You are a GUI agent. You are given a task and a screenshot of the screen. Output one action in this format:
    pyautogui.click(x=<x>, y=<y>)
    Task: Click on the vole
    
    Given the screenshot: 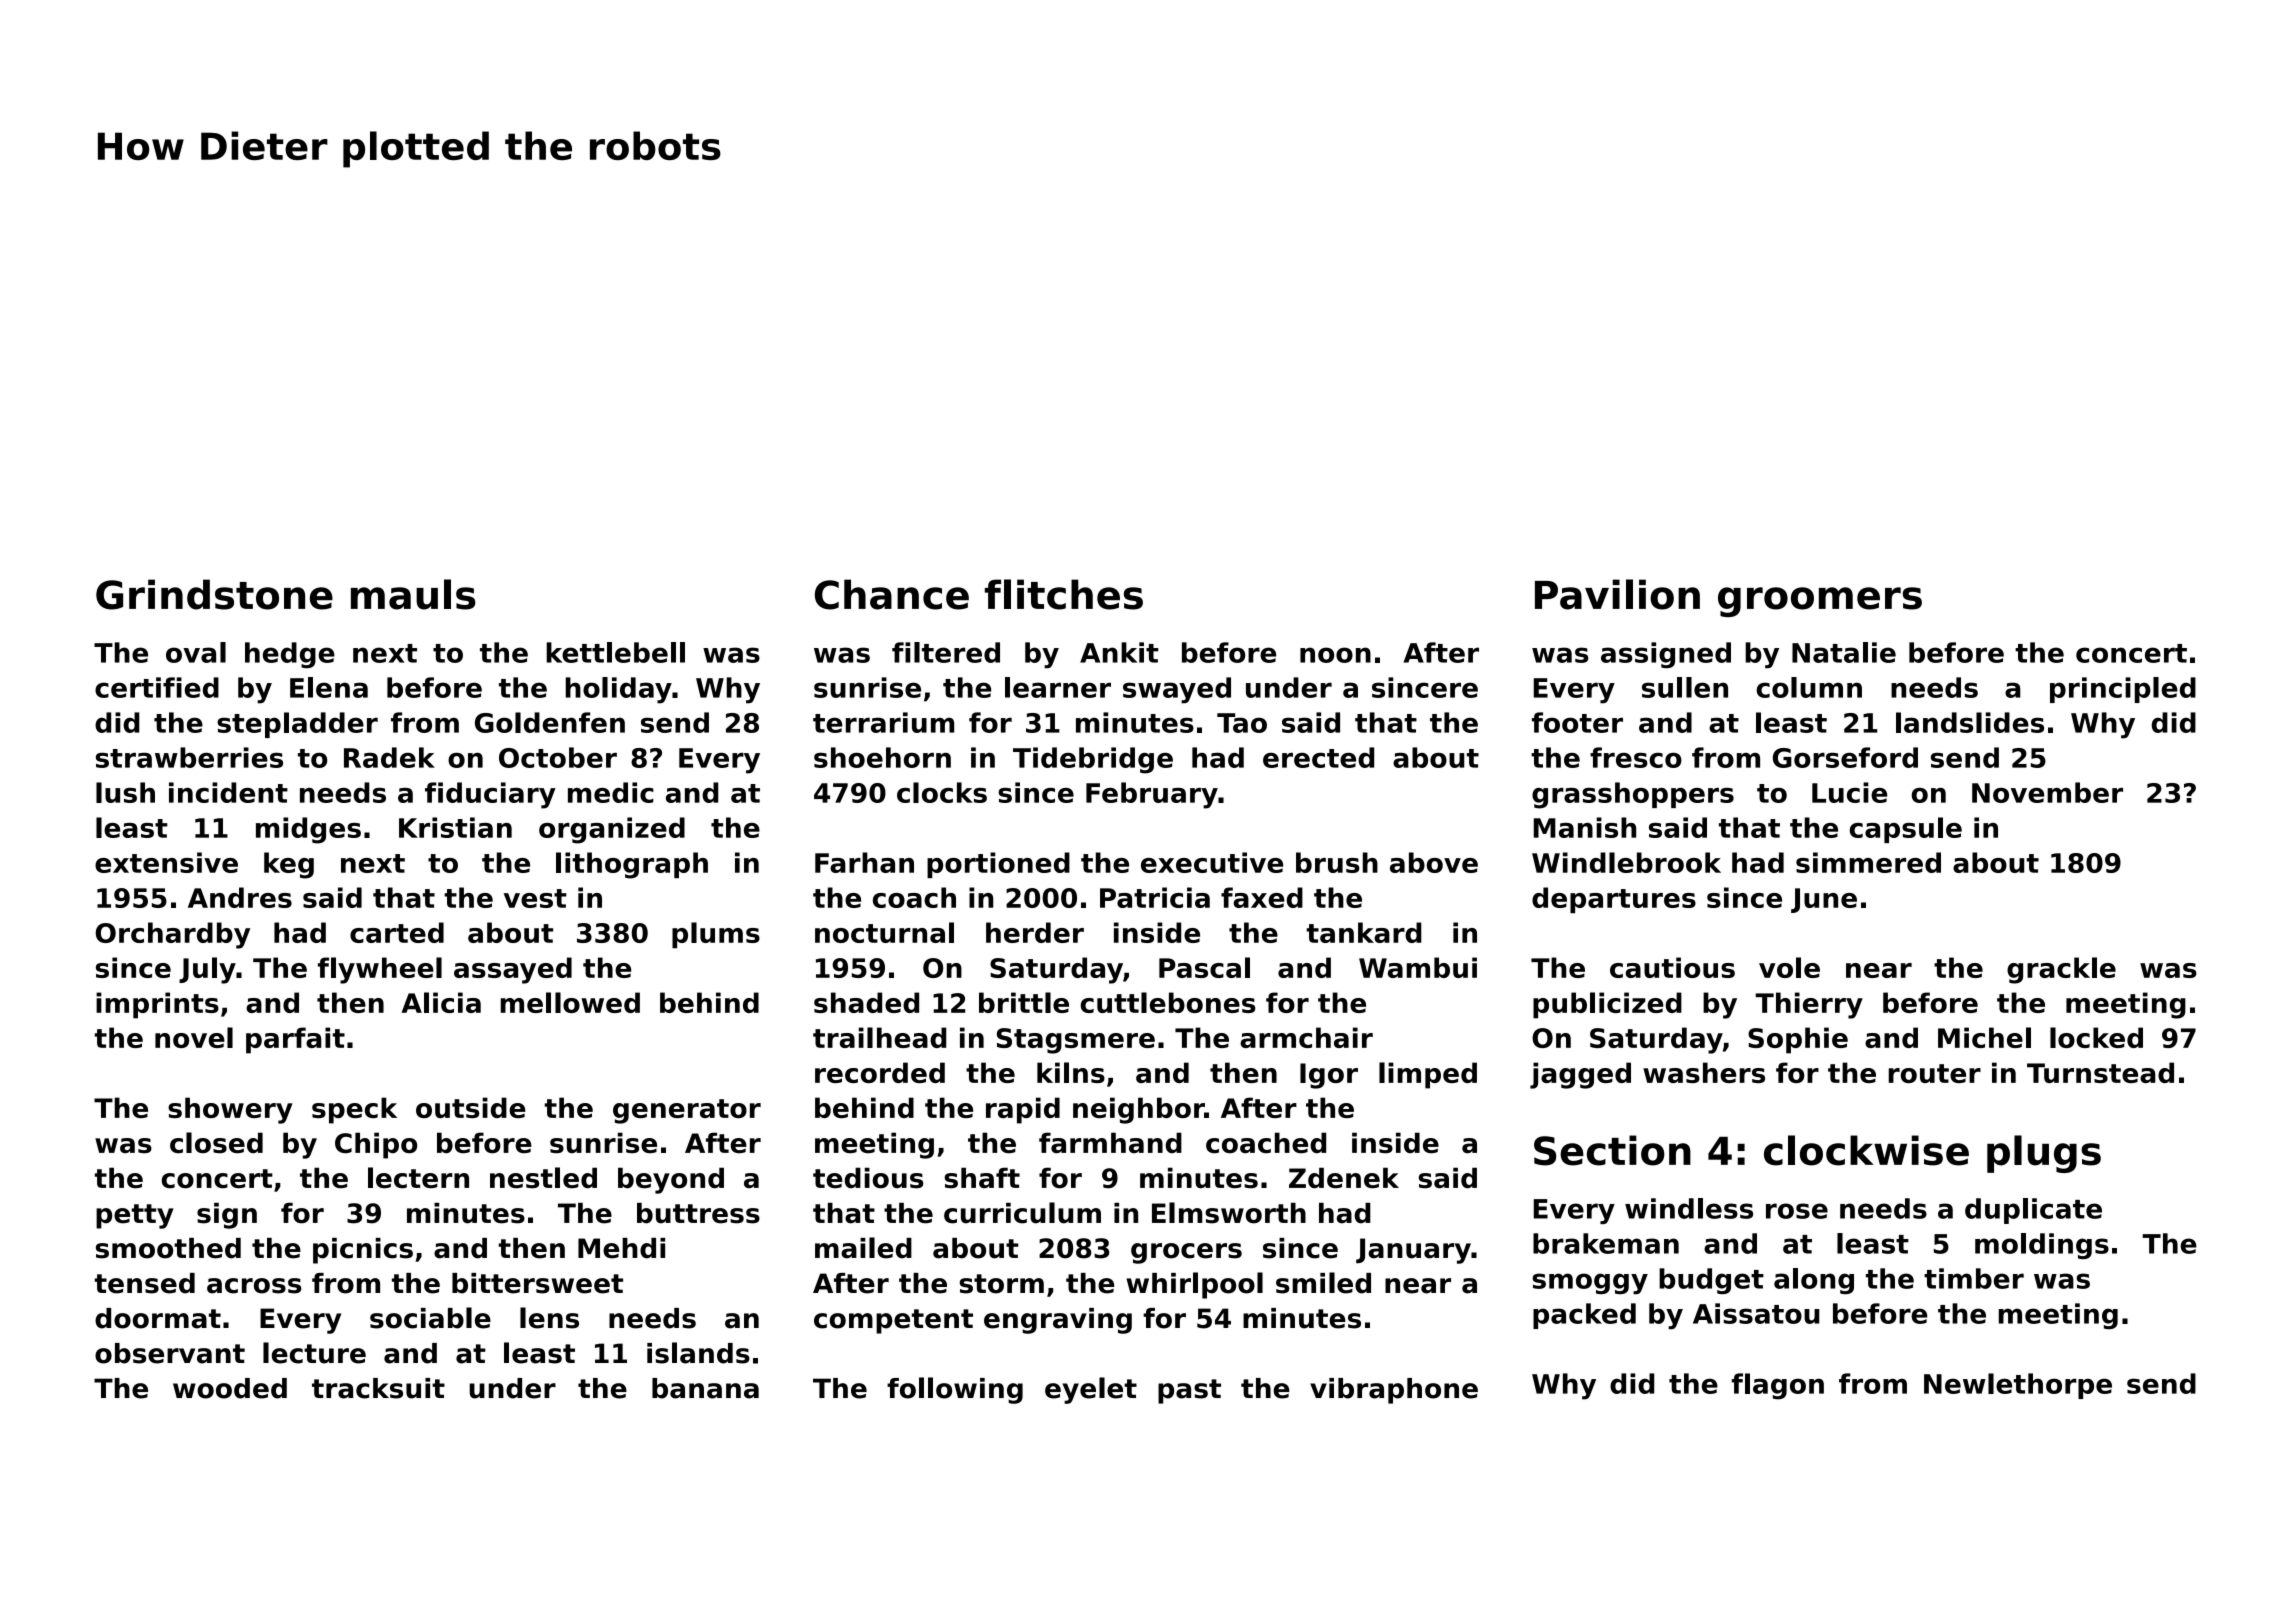 What is the action you would take?
    pyautogui.click(x=1789, y=967)
